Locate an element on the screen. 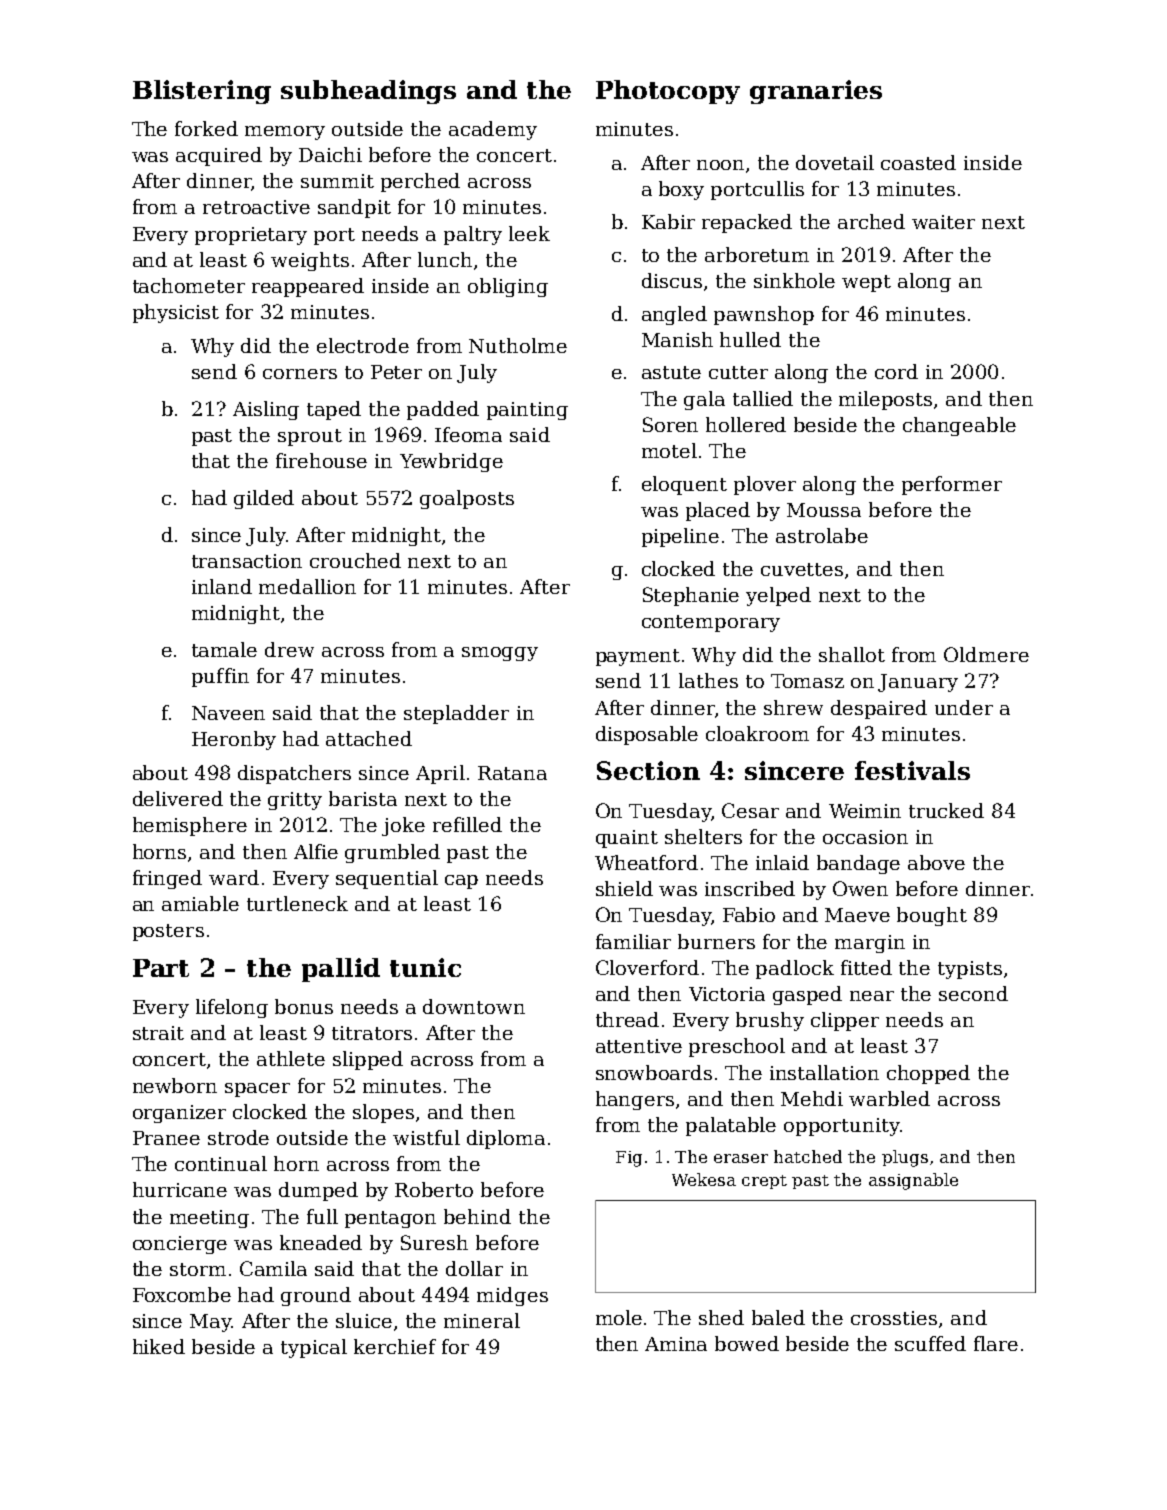  under is located at coordinates (964, 707).
